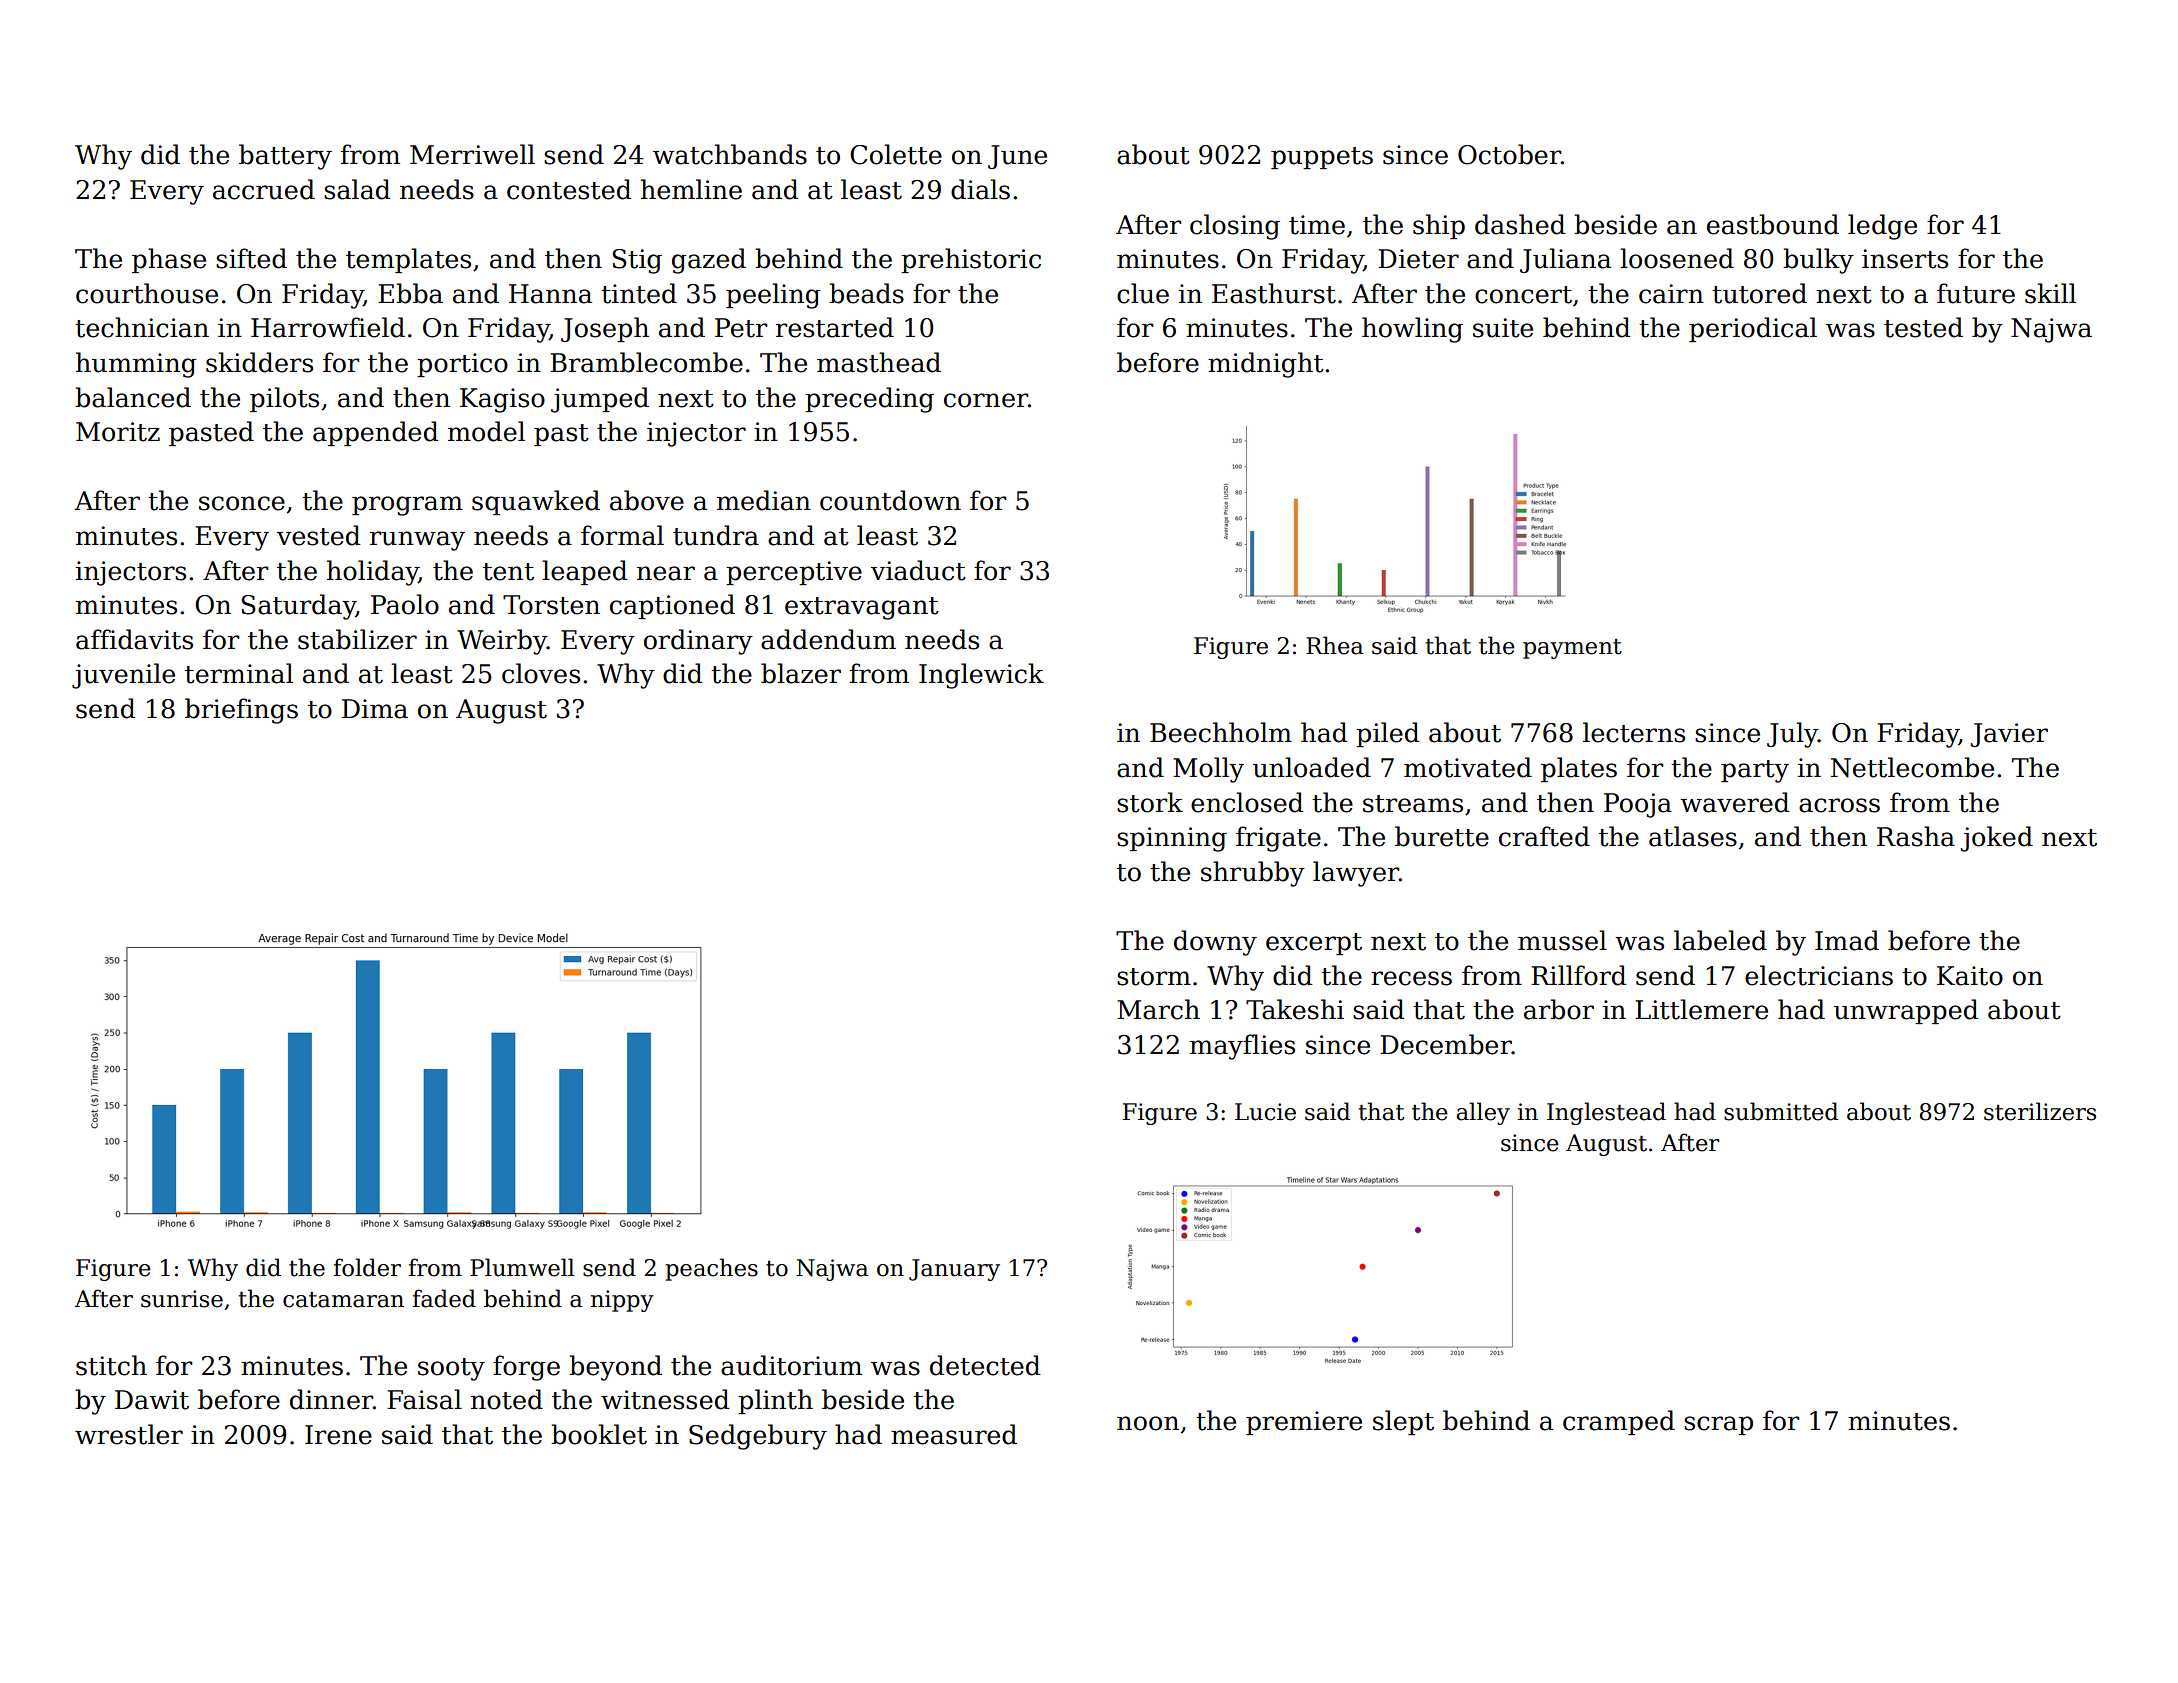 The width and height of the screenshot is (2178, 1683). What do you see at coordinates (2040, 1111) in the screenshot?
I see `sterilizers` at bounding box center [2040, 1111].
